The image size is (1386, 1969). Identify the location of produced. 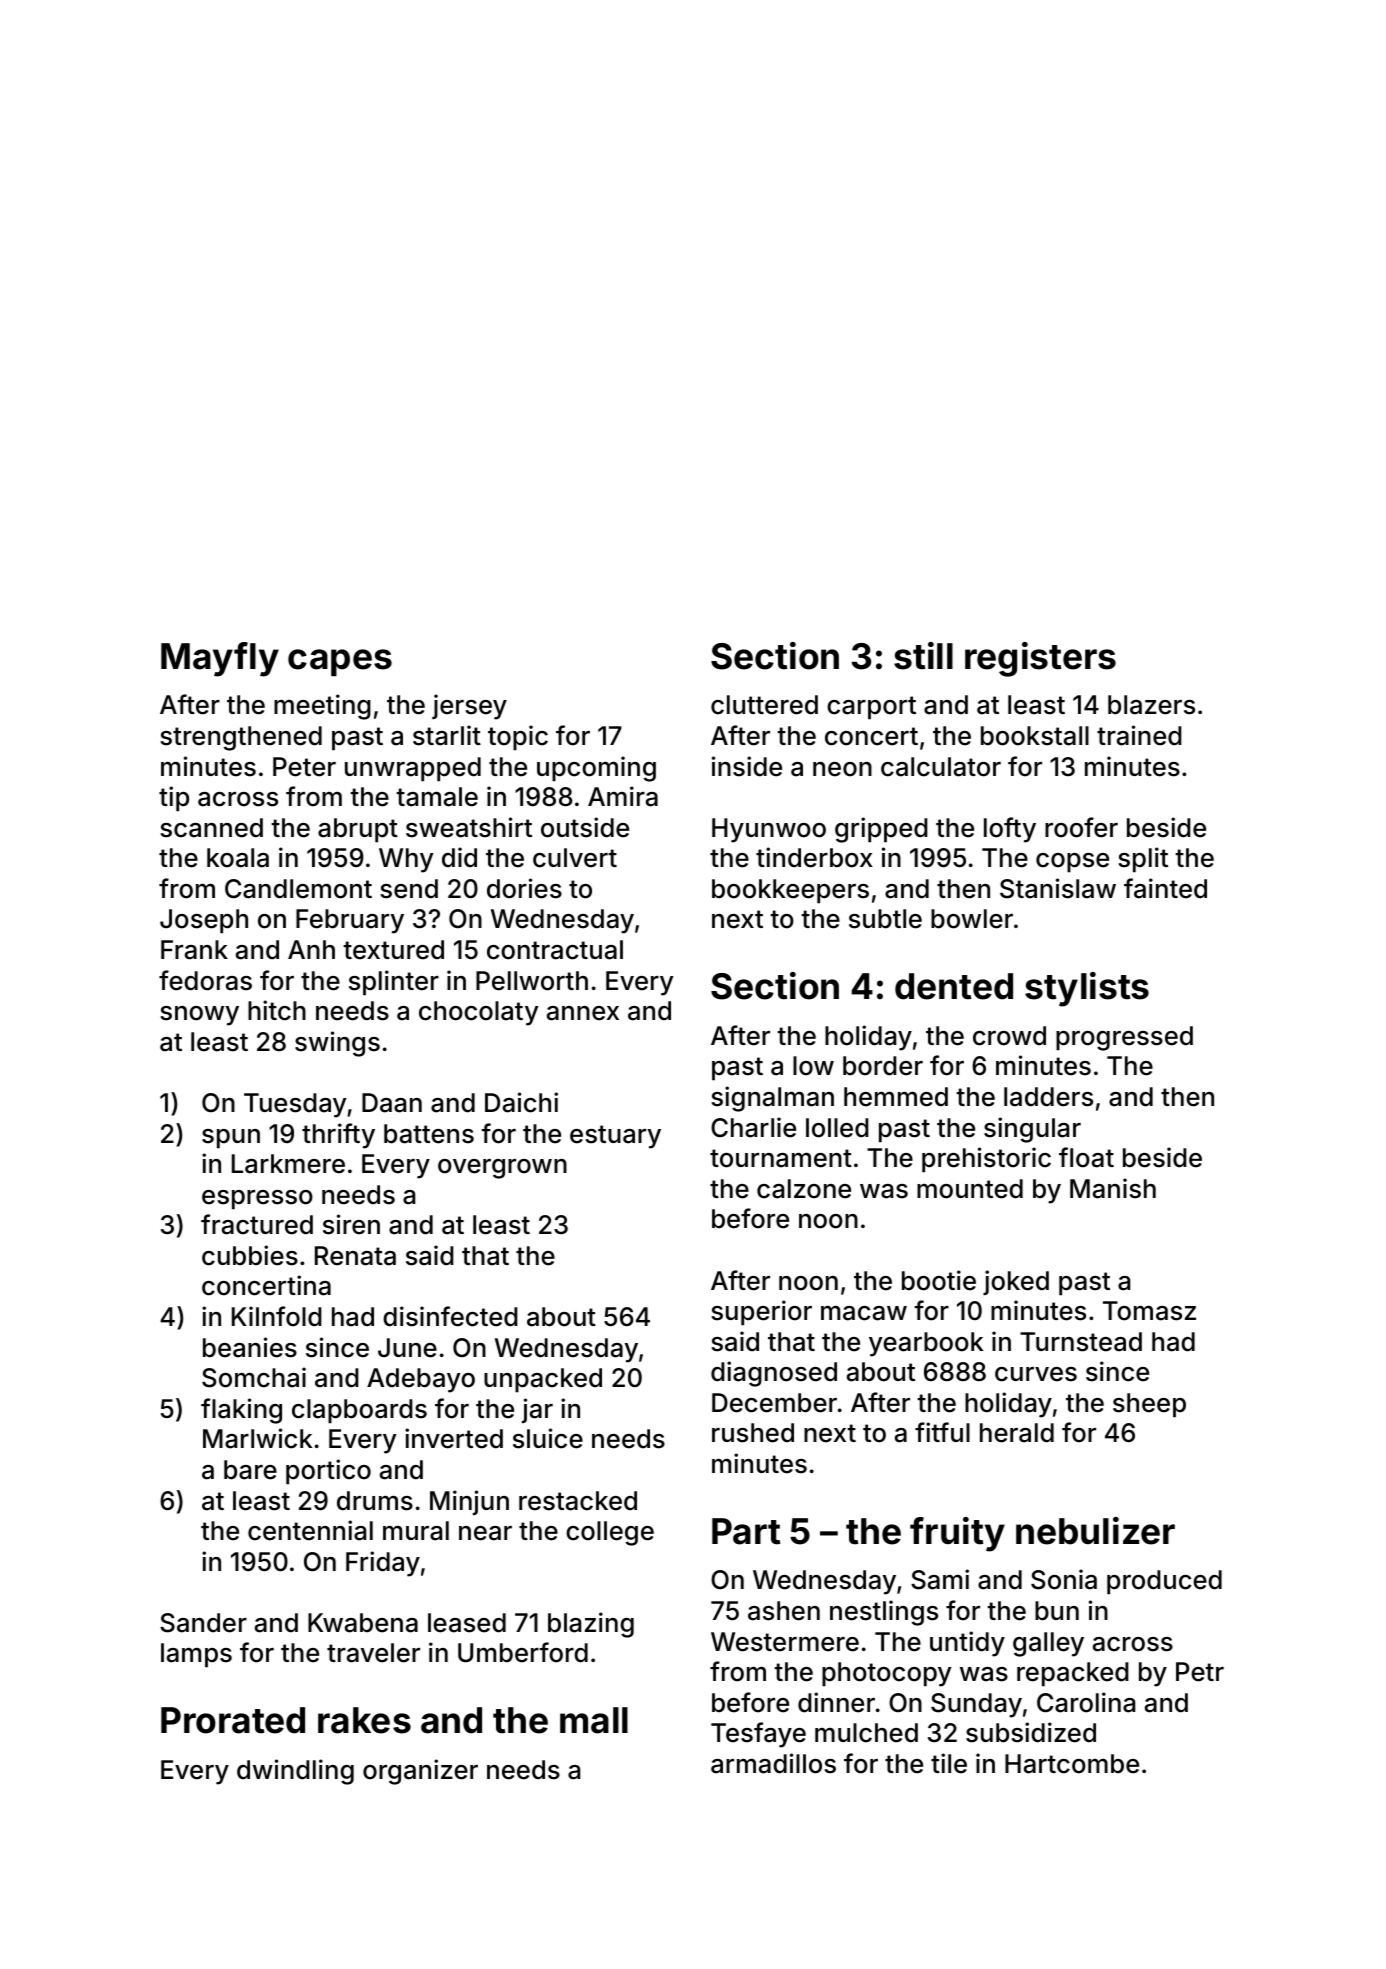
(1164, 1582).
